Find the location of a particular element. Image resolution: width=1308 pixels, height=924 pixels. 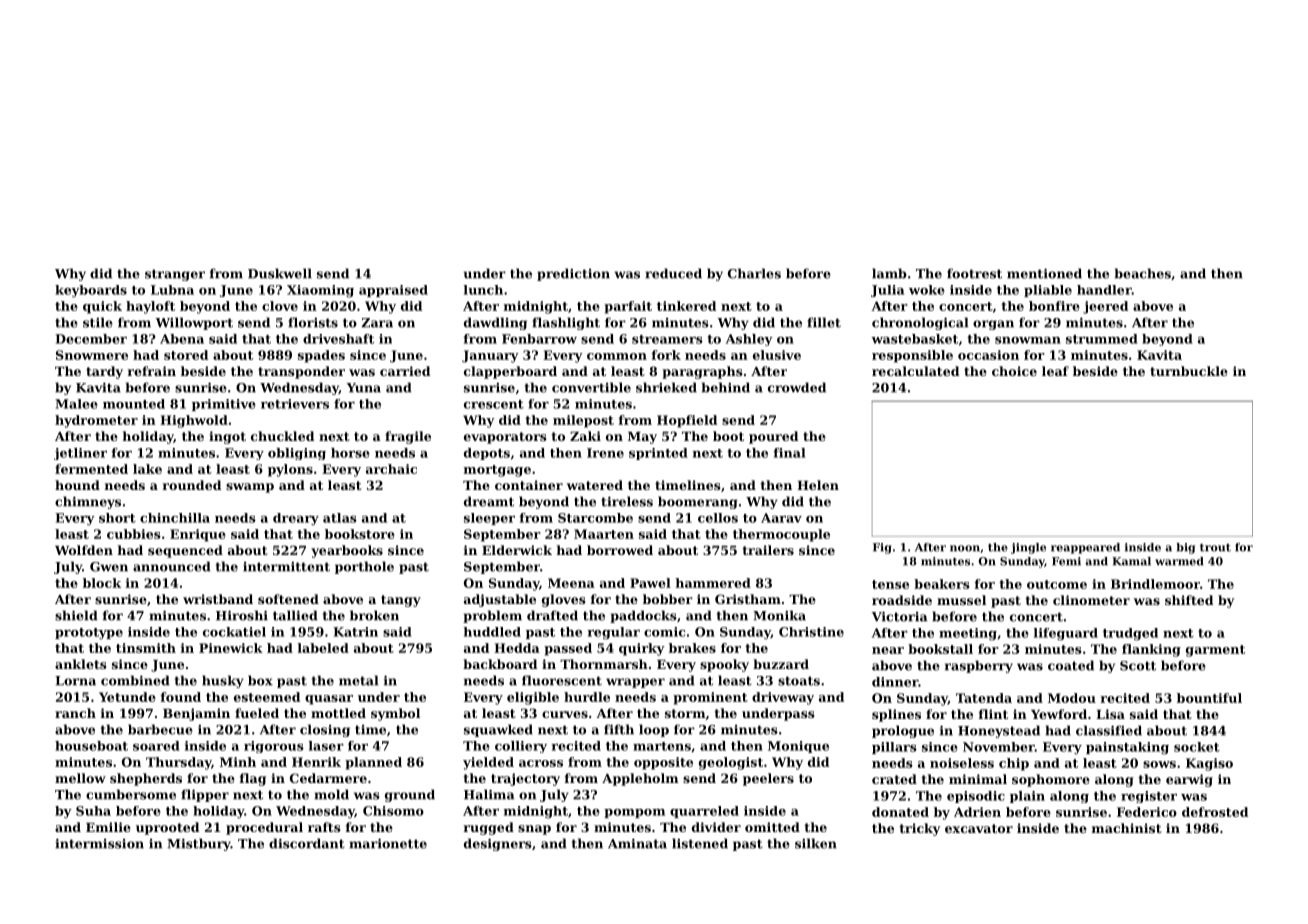

Duskwell is located at coordinates (280, 273).
